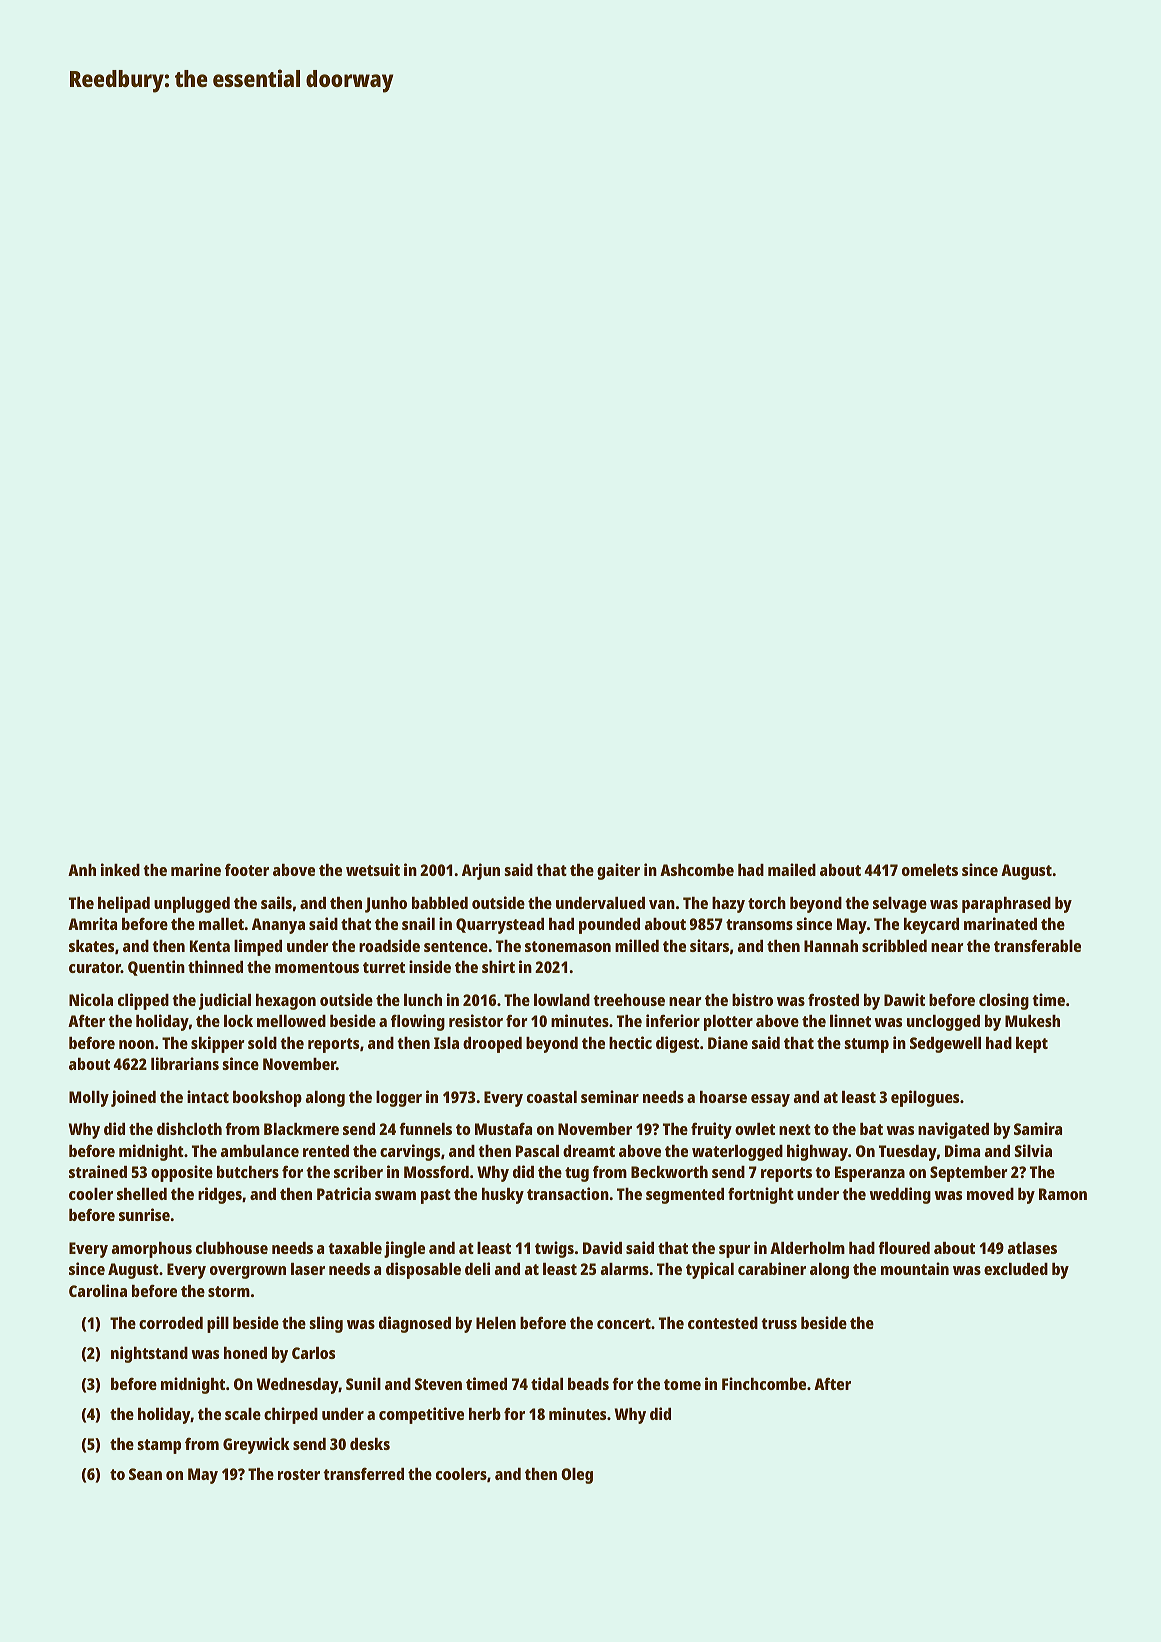  What do you see at coordinates (159, 1446) in the image?
I see `stamp` at bounding box center [159, 1446].
